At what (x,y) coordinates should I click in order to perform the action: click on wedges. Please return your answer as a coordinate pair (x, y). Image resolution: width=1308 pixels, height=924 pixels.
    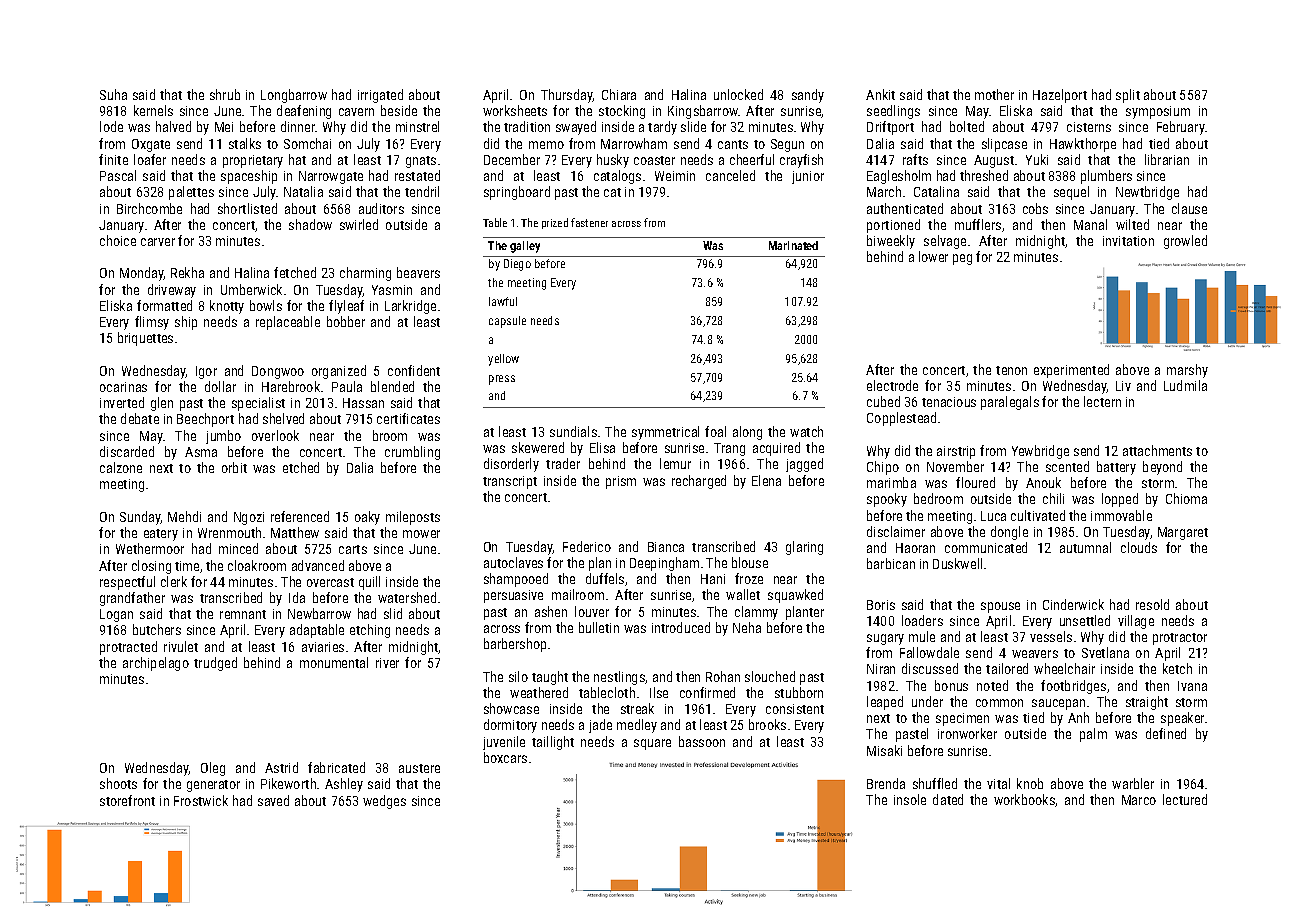
    Looking at the image, I should click on (384, 802).
